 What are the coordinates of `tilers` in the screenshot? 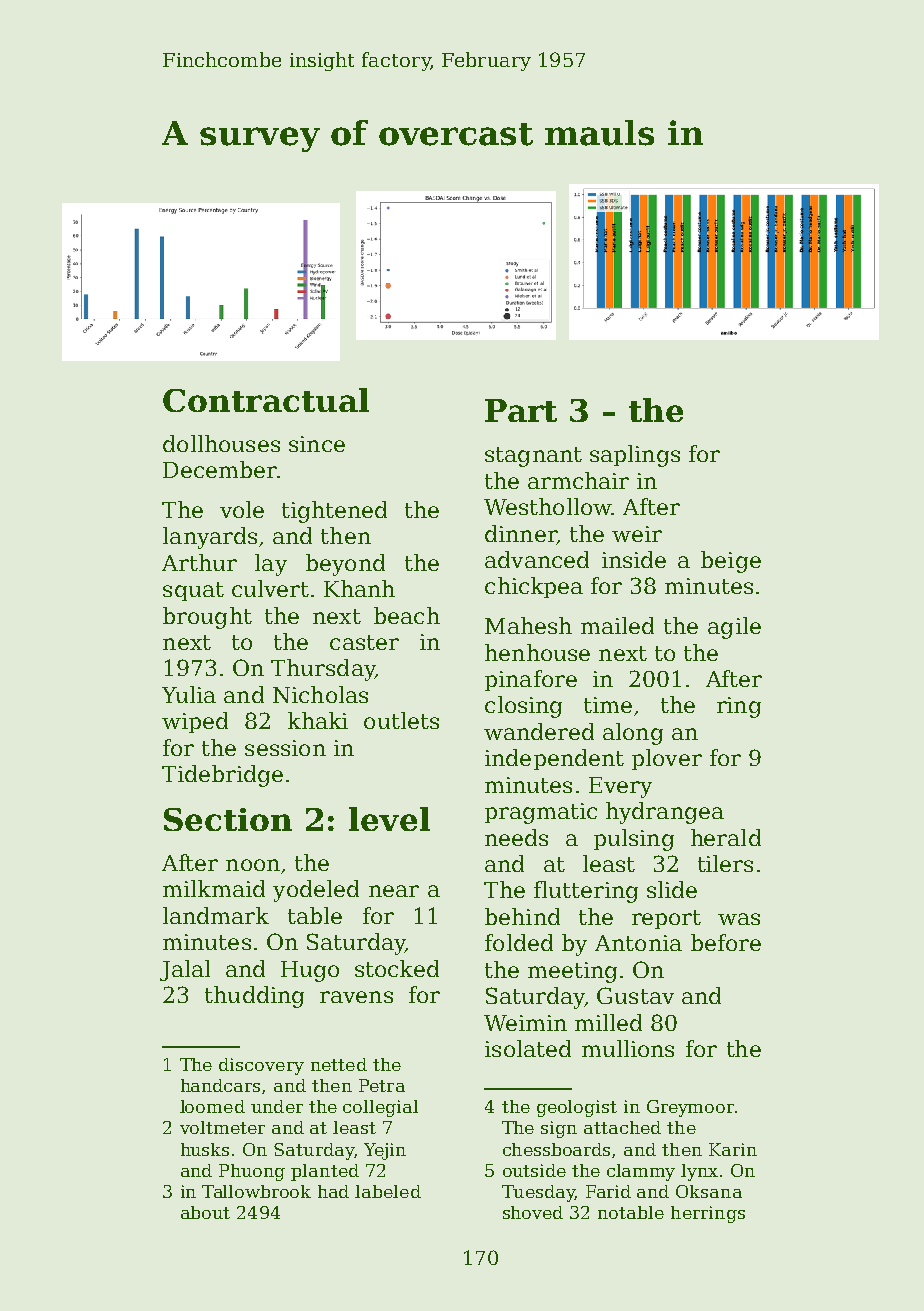 It's located at (725, 863).
